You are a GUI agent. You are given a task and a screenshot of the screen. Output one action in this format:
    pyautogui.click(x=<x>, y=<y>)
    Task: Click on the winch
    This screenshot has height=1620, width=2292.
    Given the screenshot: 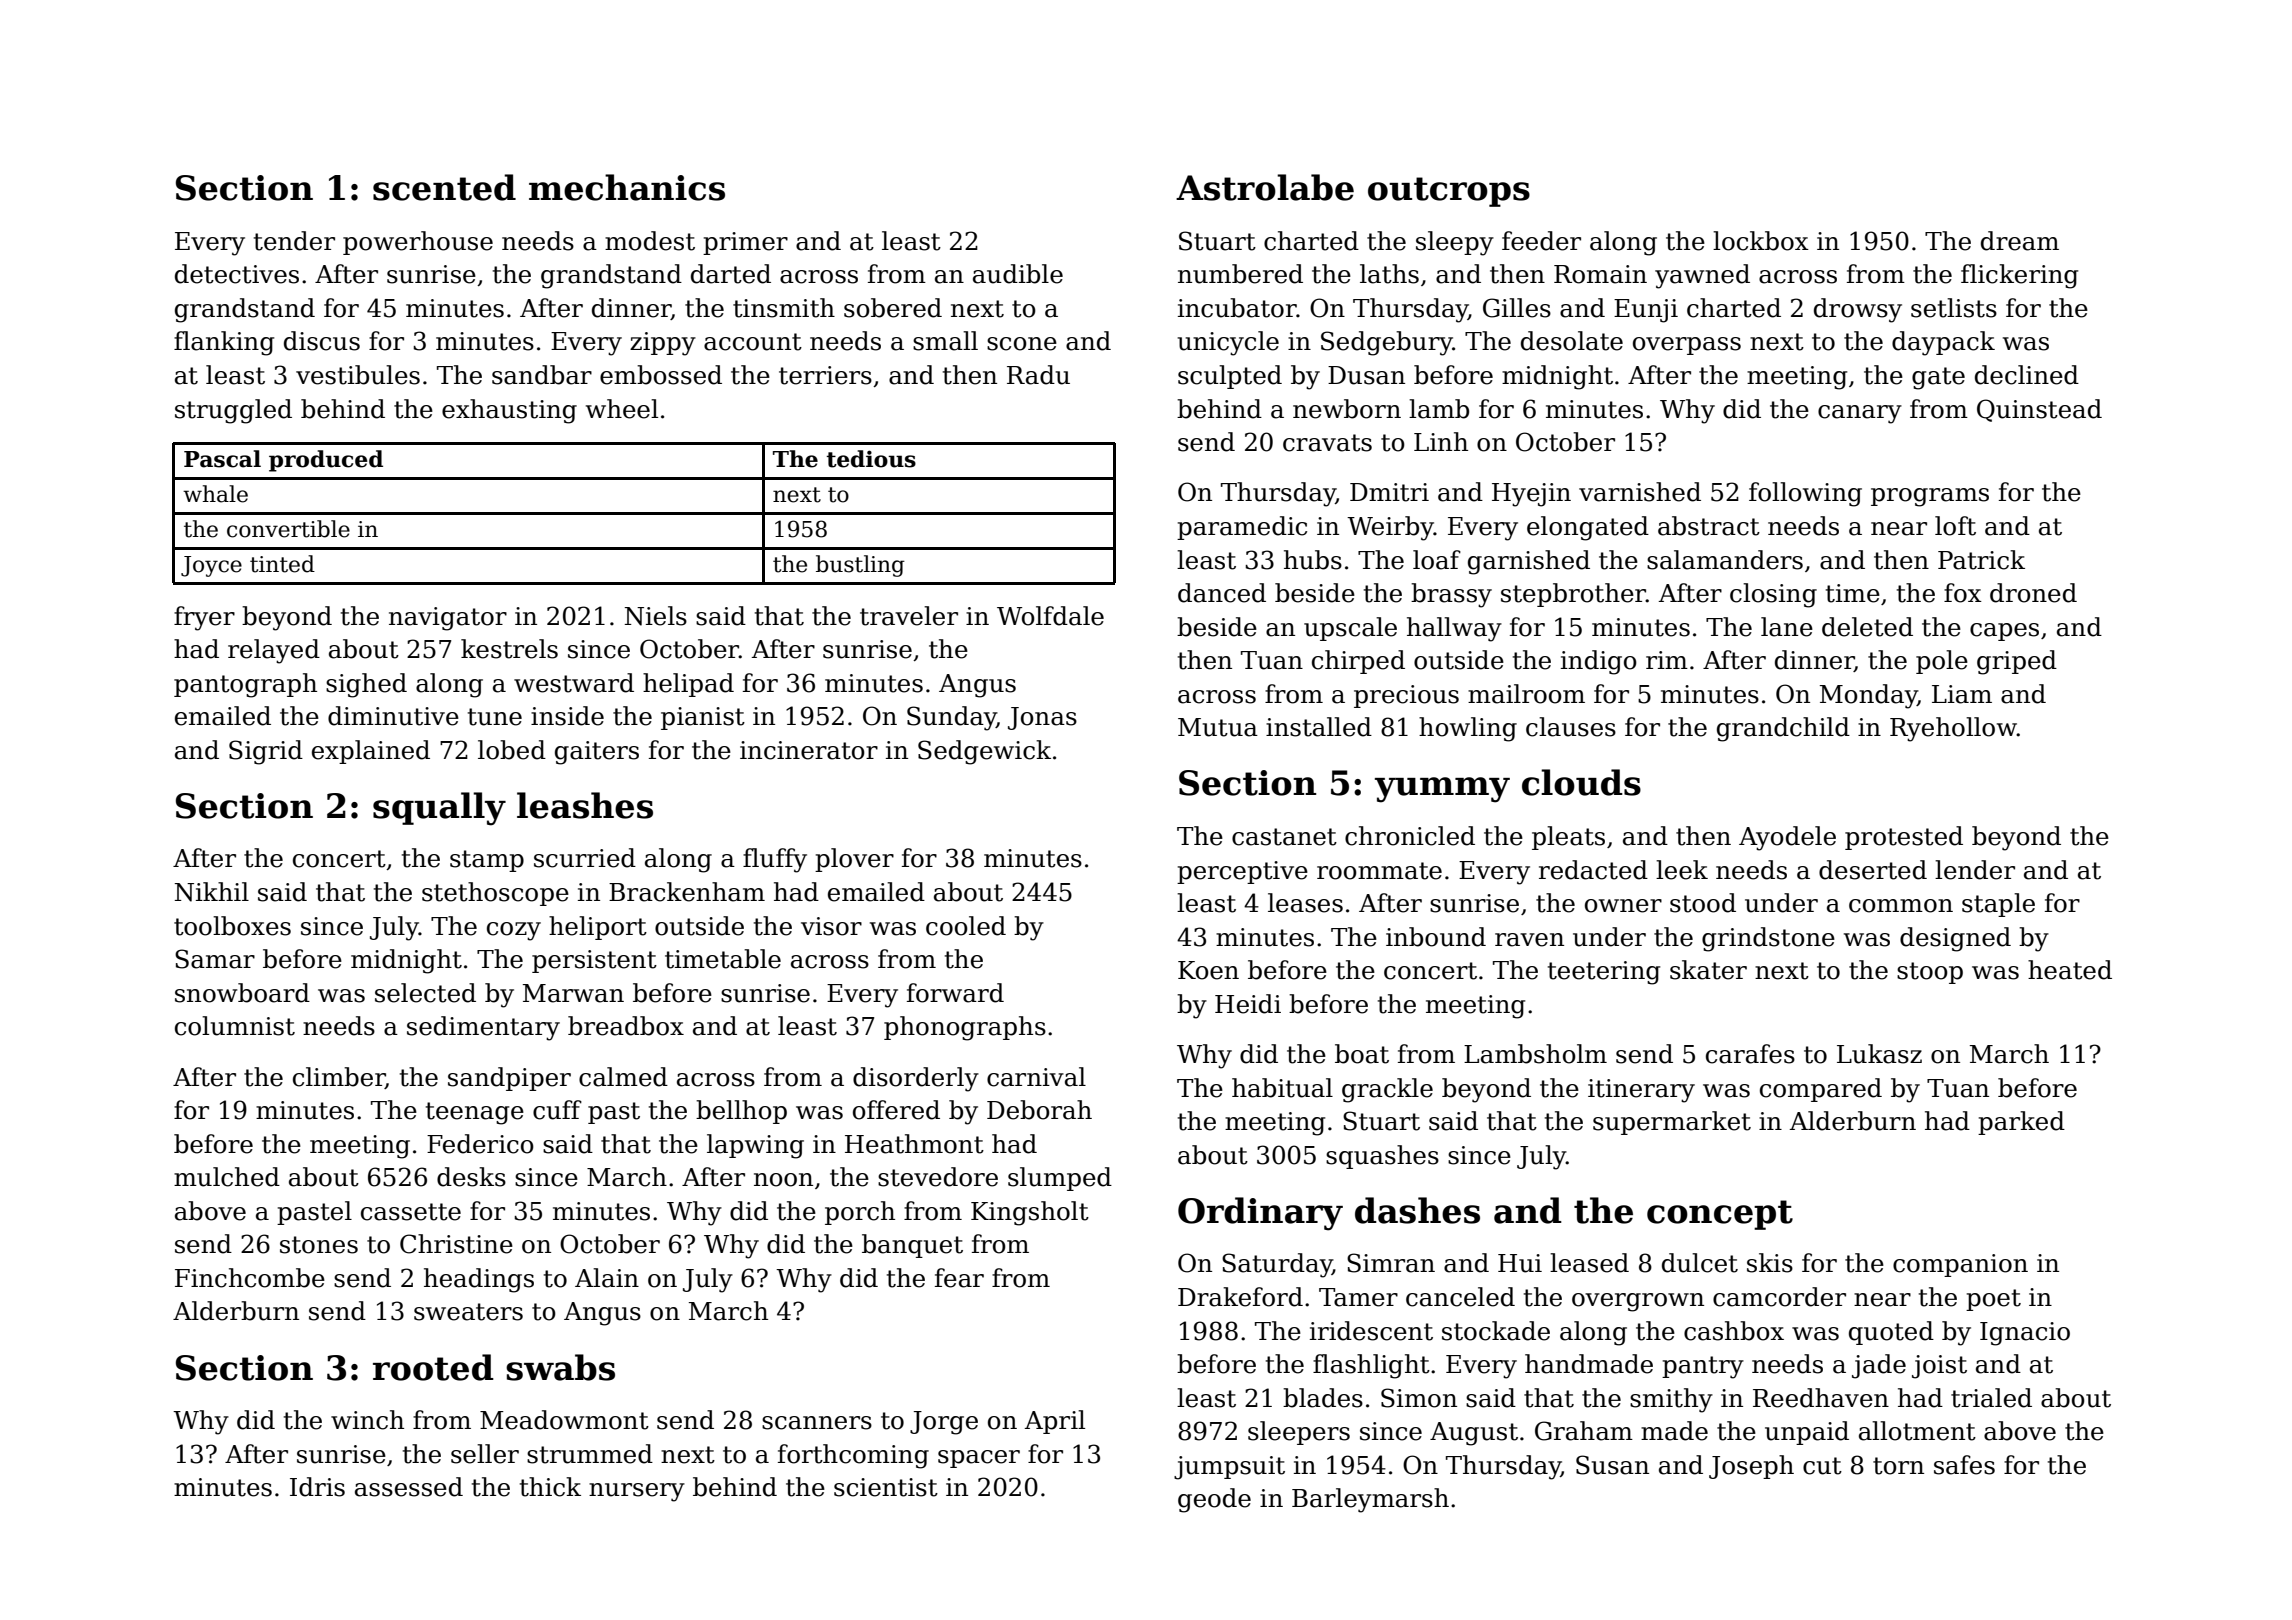 What is the action you would take?
    pyautogui.click(x=367, y=1420)
